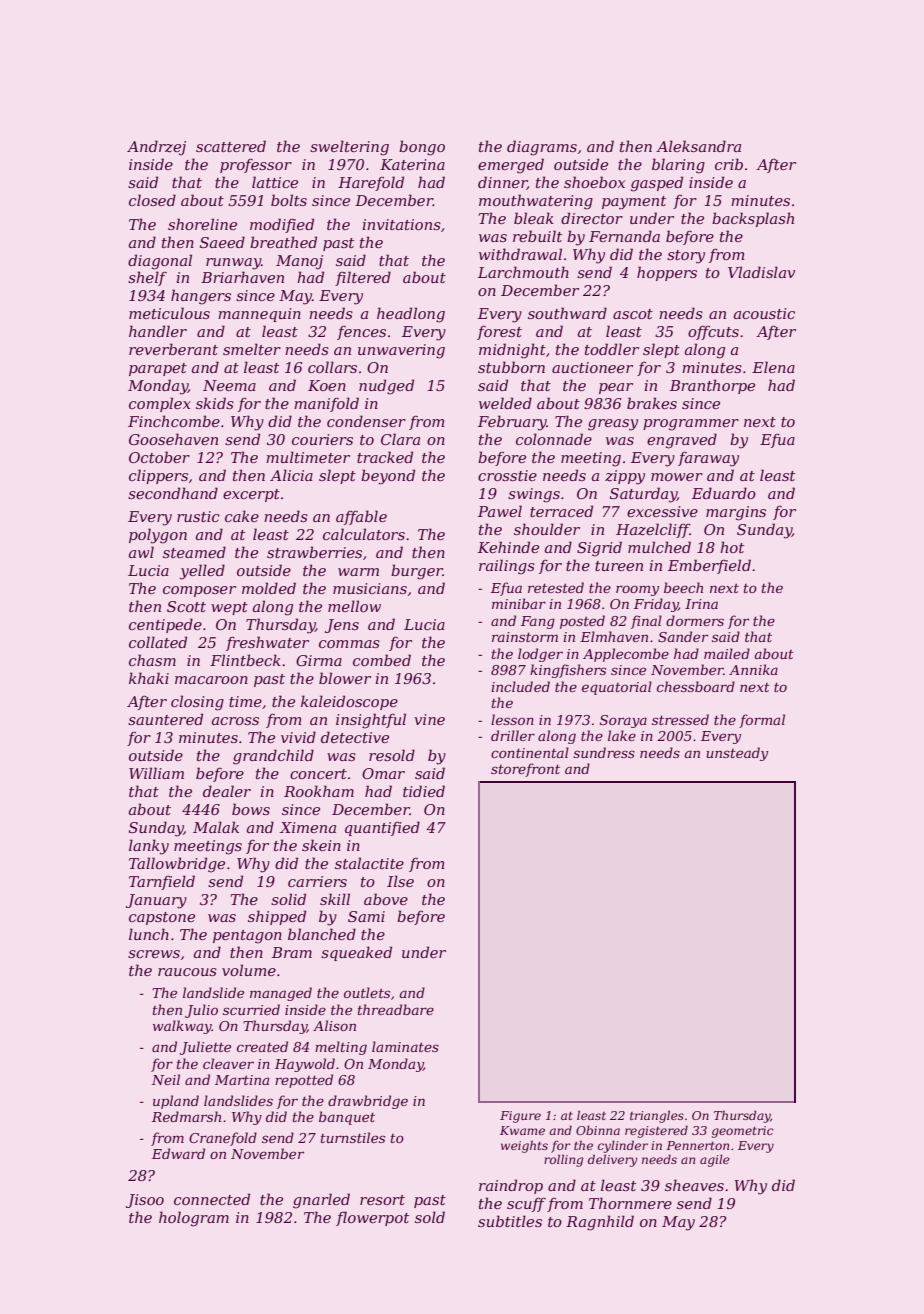 The image size is (924, 1314). I want to click on unsteady, so click(737, 754).
